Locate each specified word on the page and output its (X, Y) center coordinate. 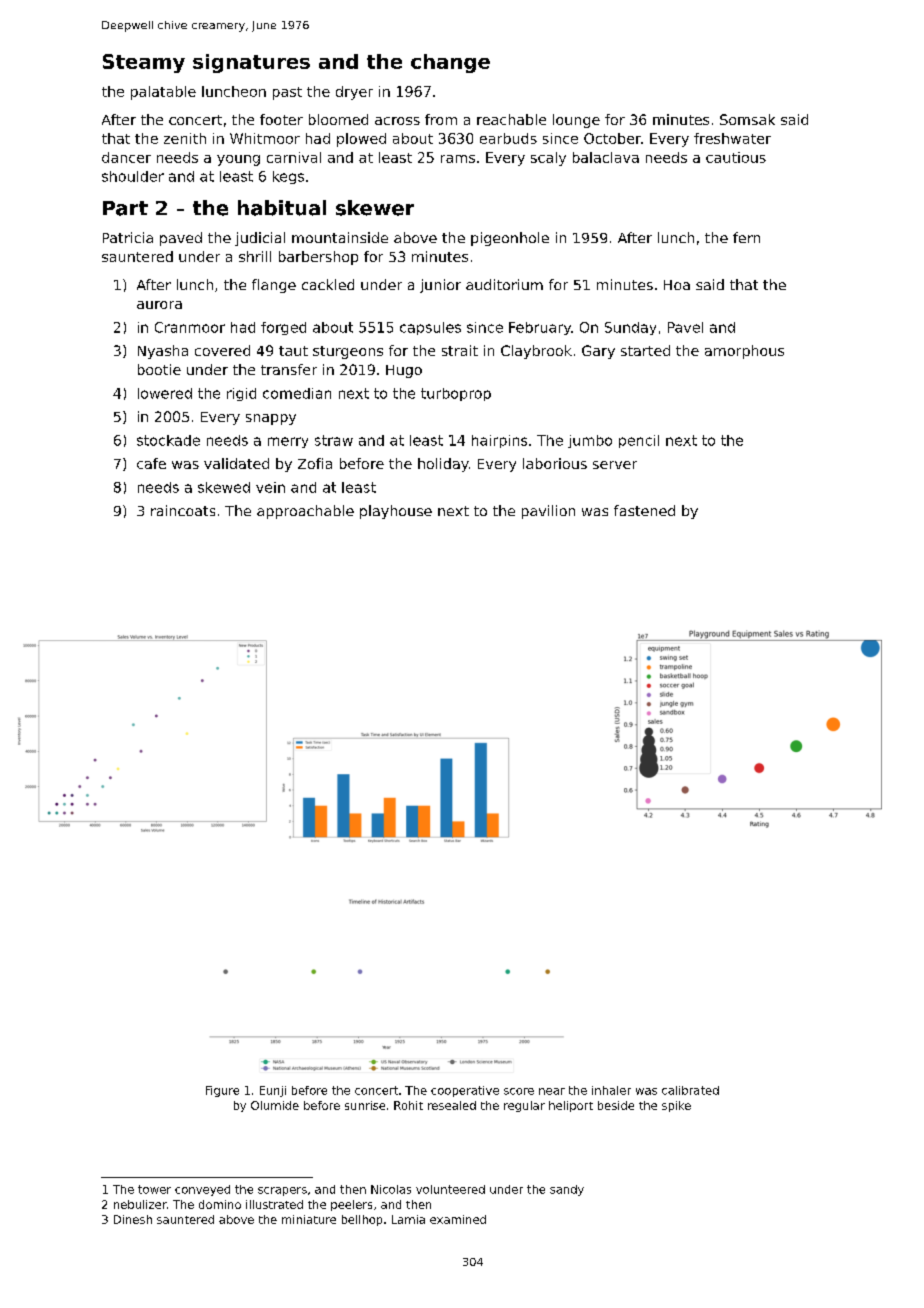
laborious (555, 463)
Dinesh (133, 1219)
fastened (644, 510)
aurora (159, 305)
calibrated (690, 1090)
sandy (567, 1190)
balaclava (606, 157)
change (450, 63)
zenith (185, 138)
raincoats (183, 510)
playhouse (396, 512)
